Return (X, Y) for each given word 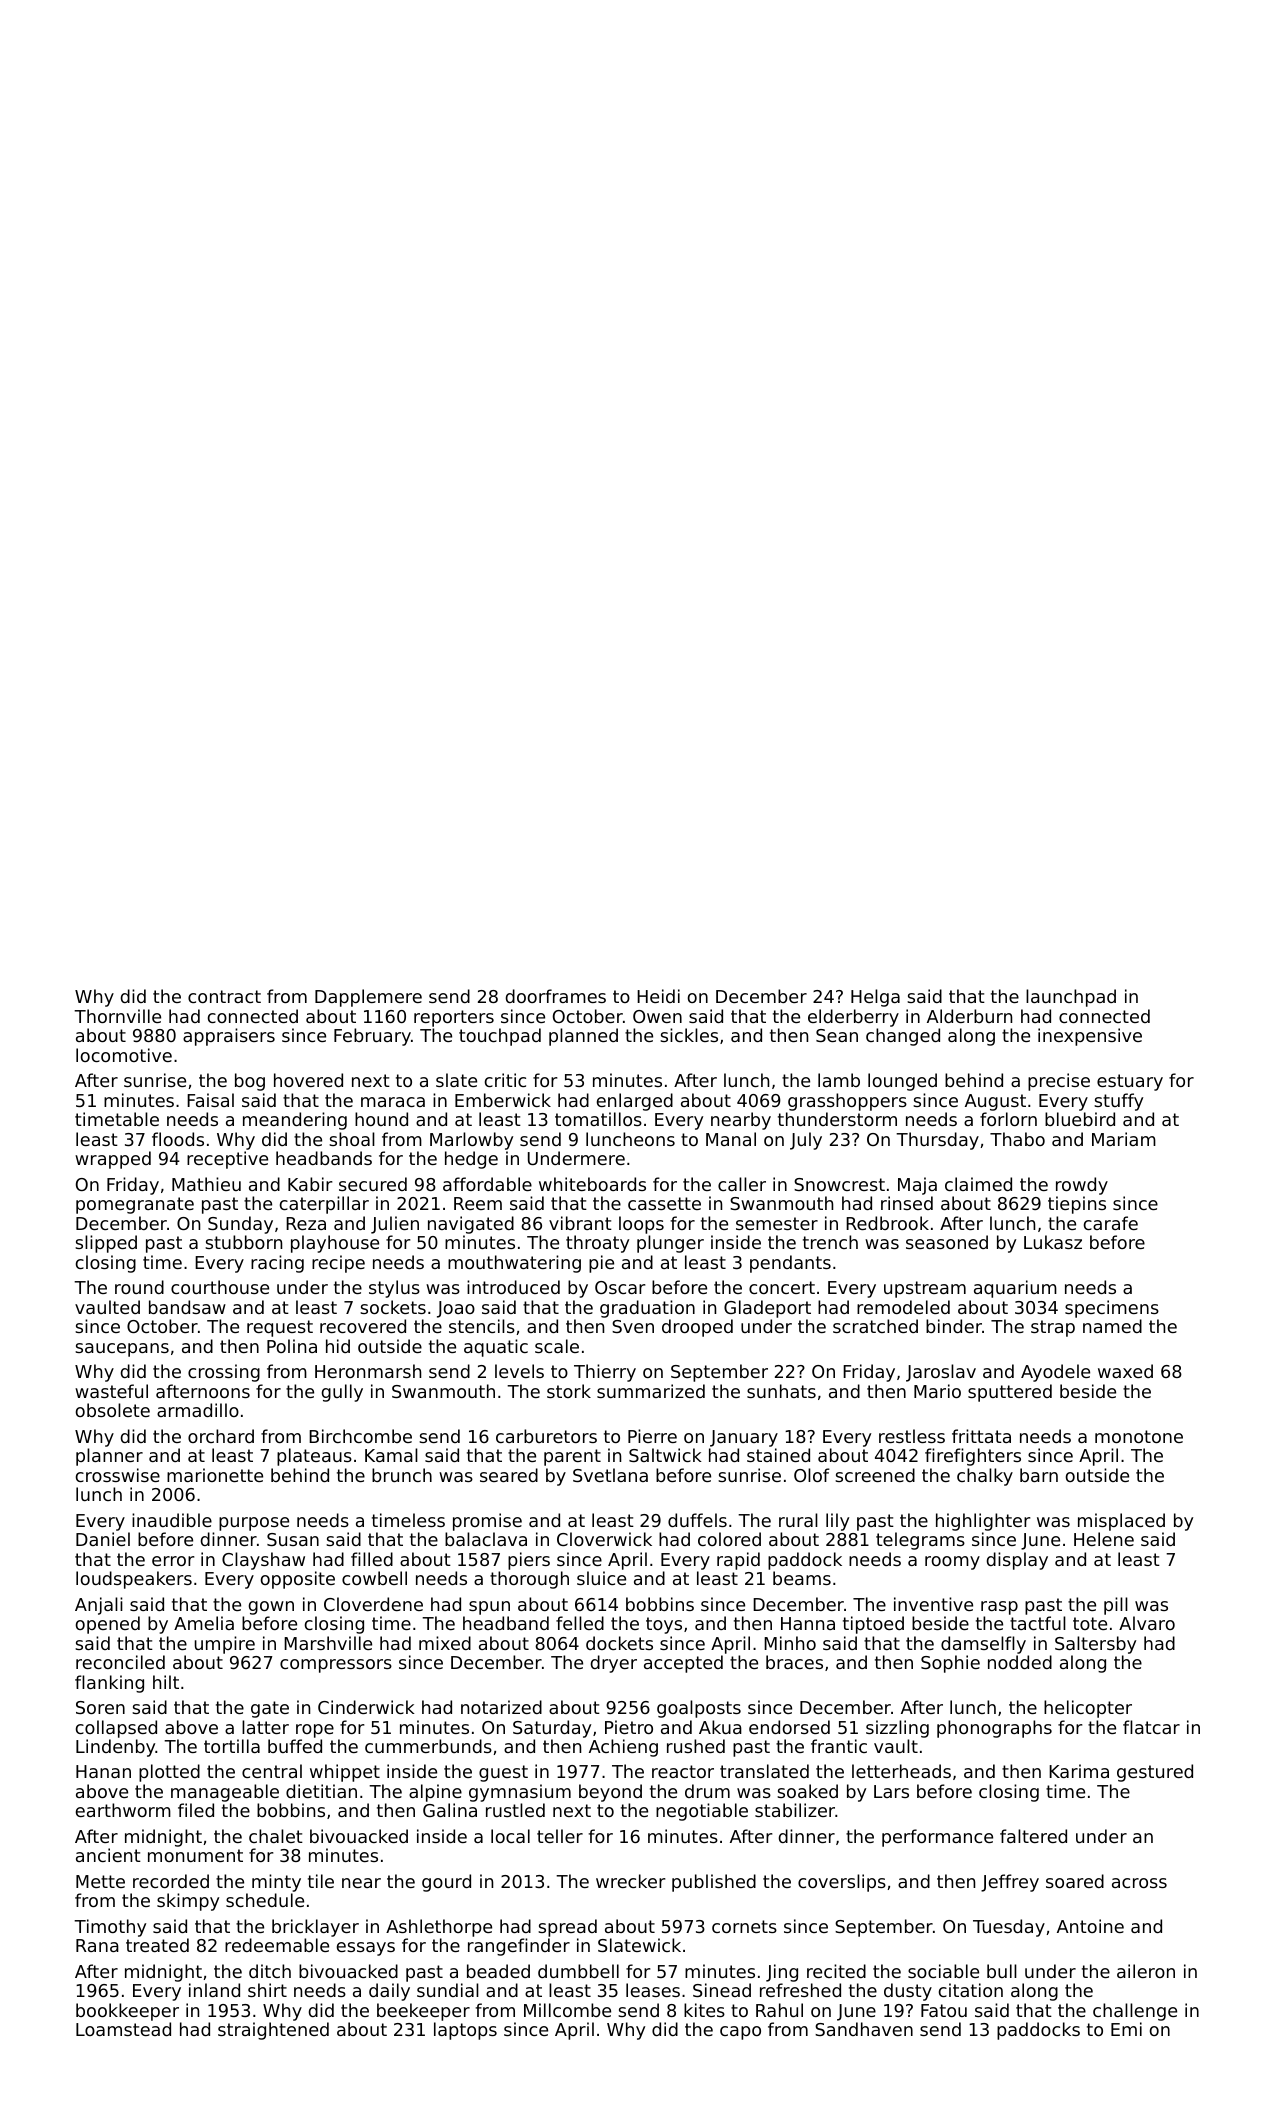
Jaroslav (941, 1373)
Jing (782, 1973)
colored (729, 1539)
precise (1059, 1082)
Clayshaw (263, 1561)
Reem (478, 1203)
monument (195, 1855)
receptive (227, 1160)
